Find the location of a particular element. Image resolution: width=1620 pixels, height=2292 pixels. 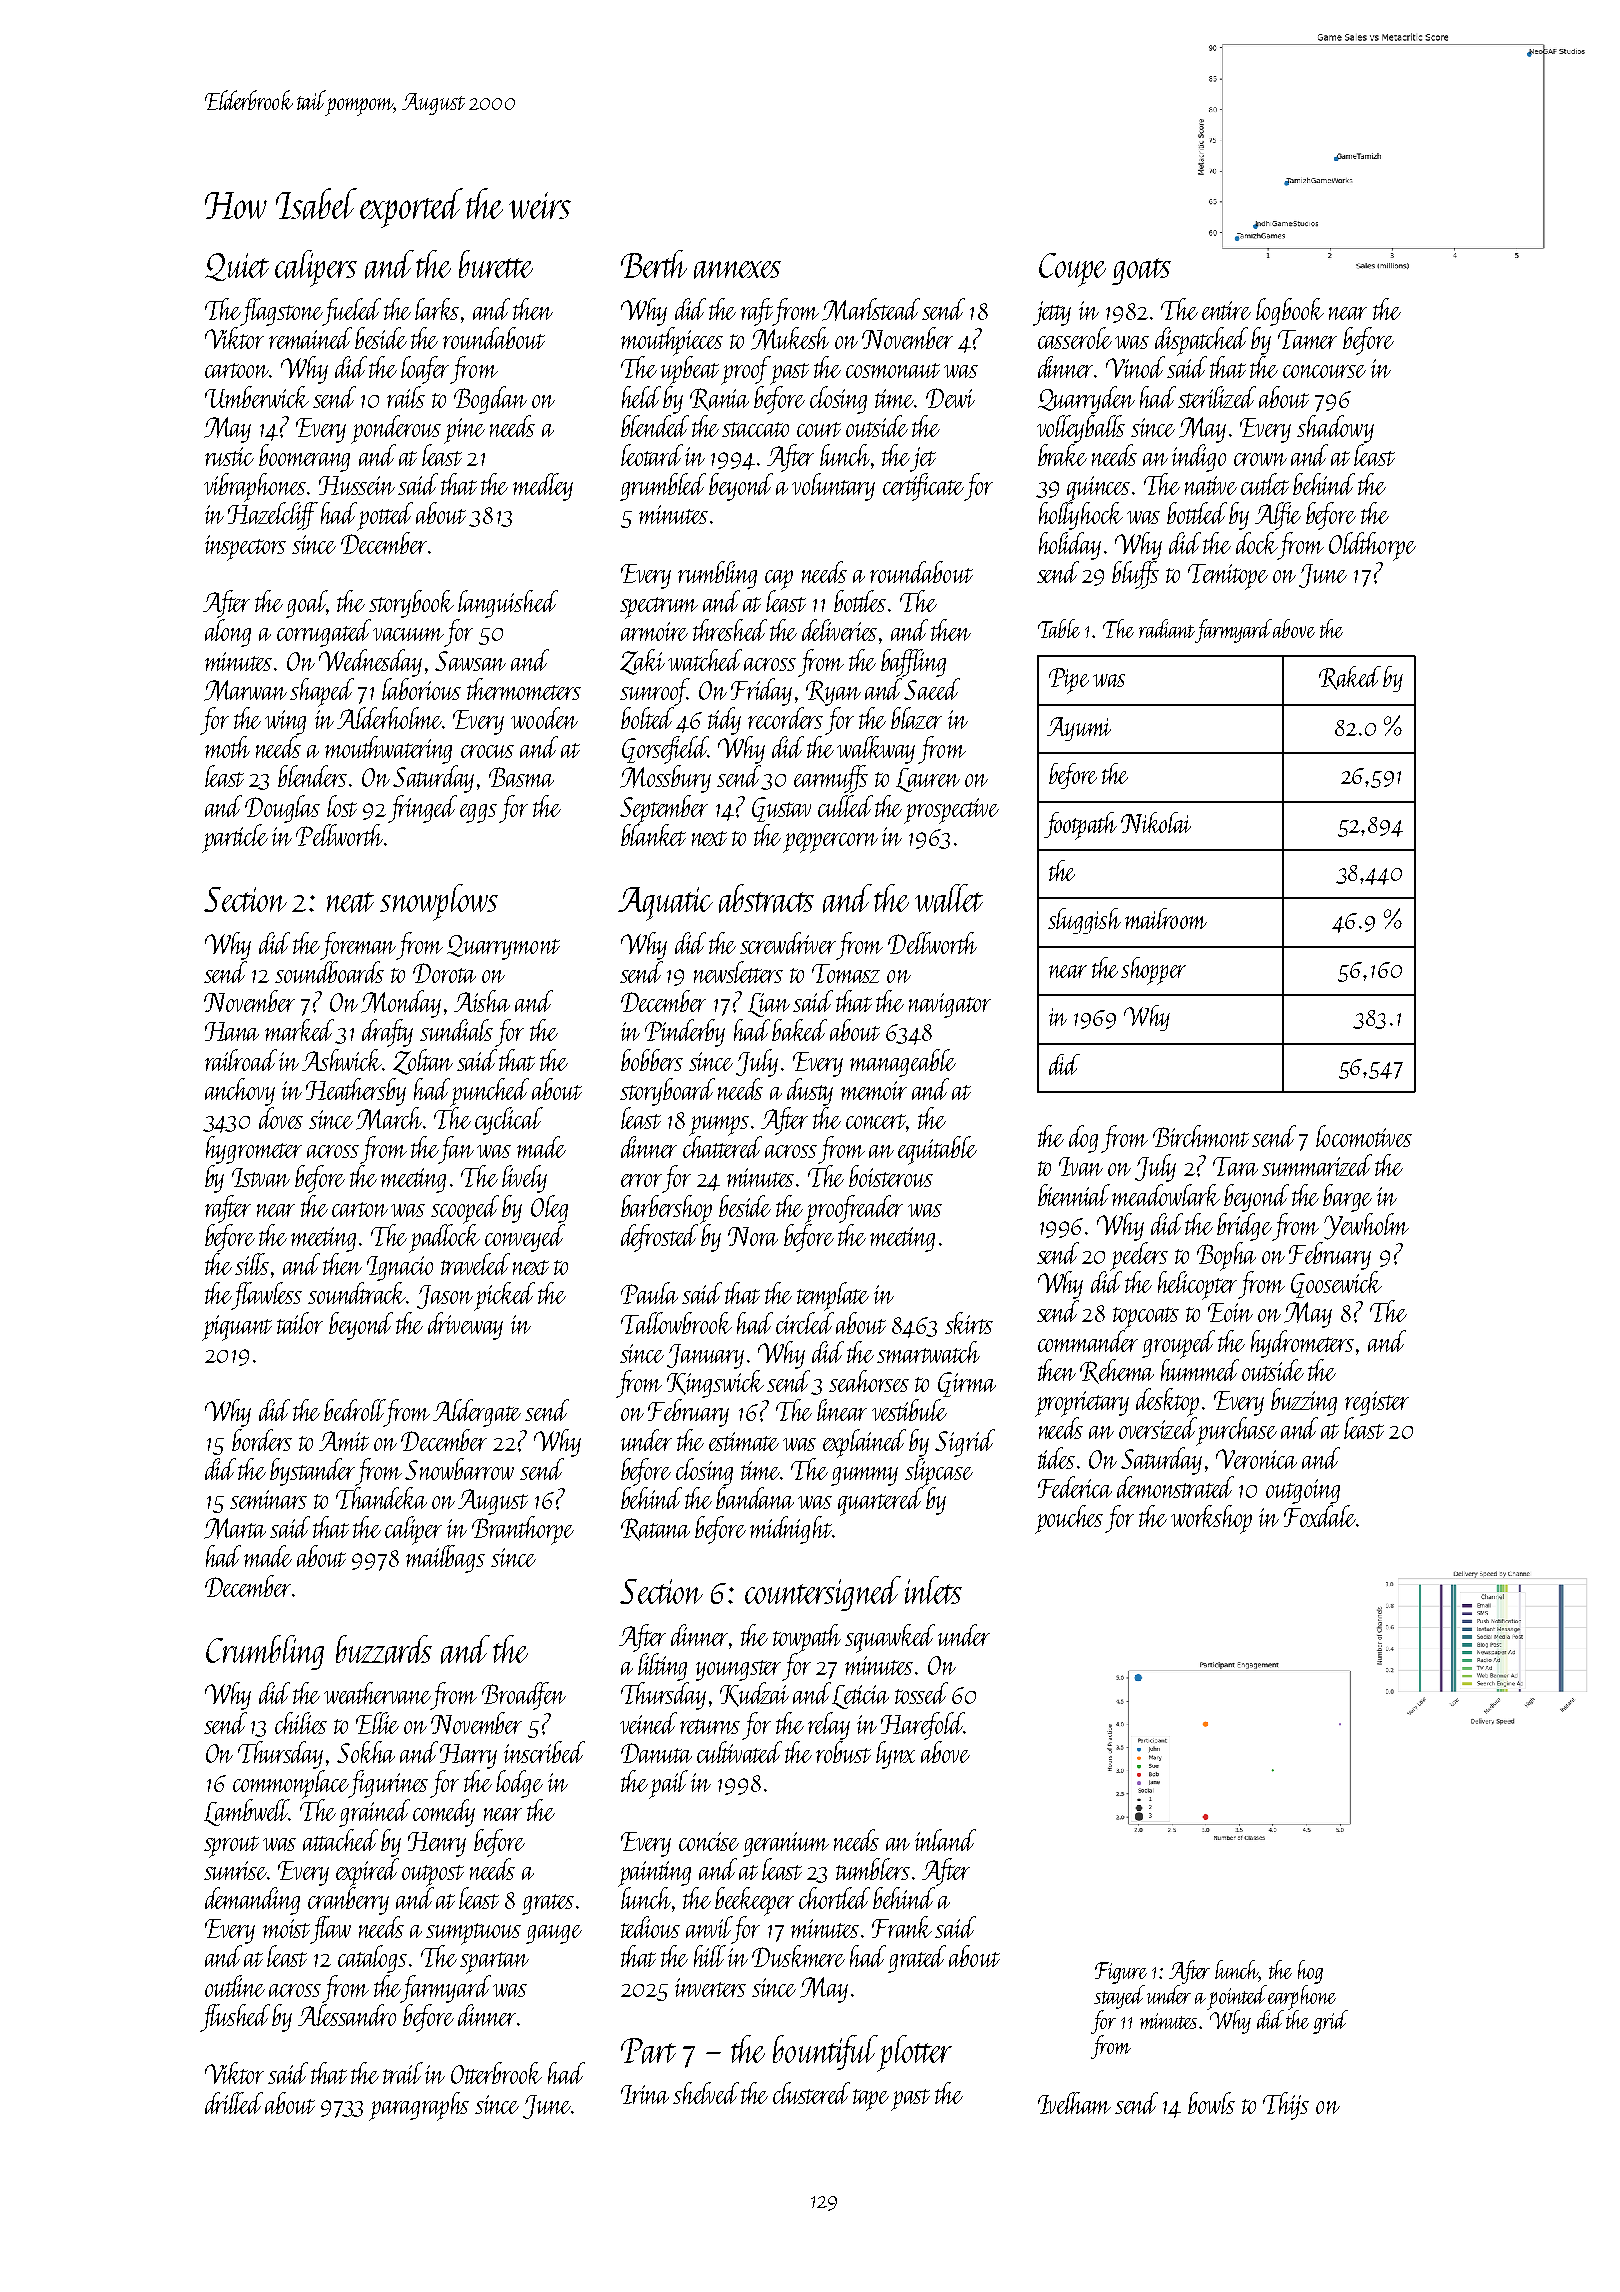

Birchmont is located at coordinates (1201, 1136).
